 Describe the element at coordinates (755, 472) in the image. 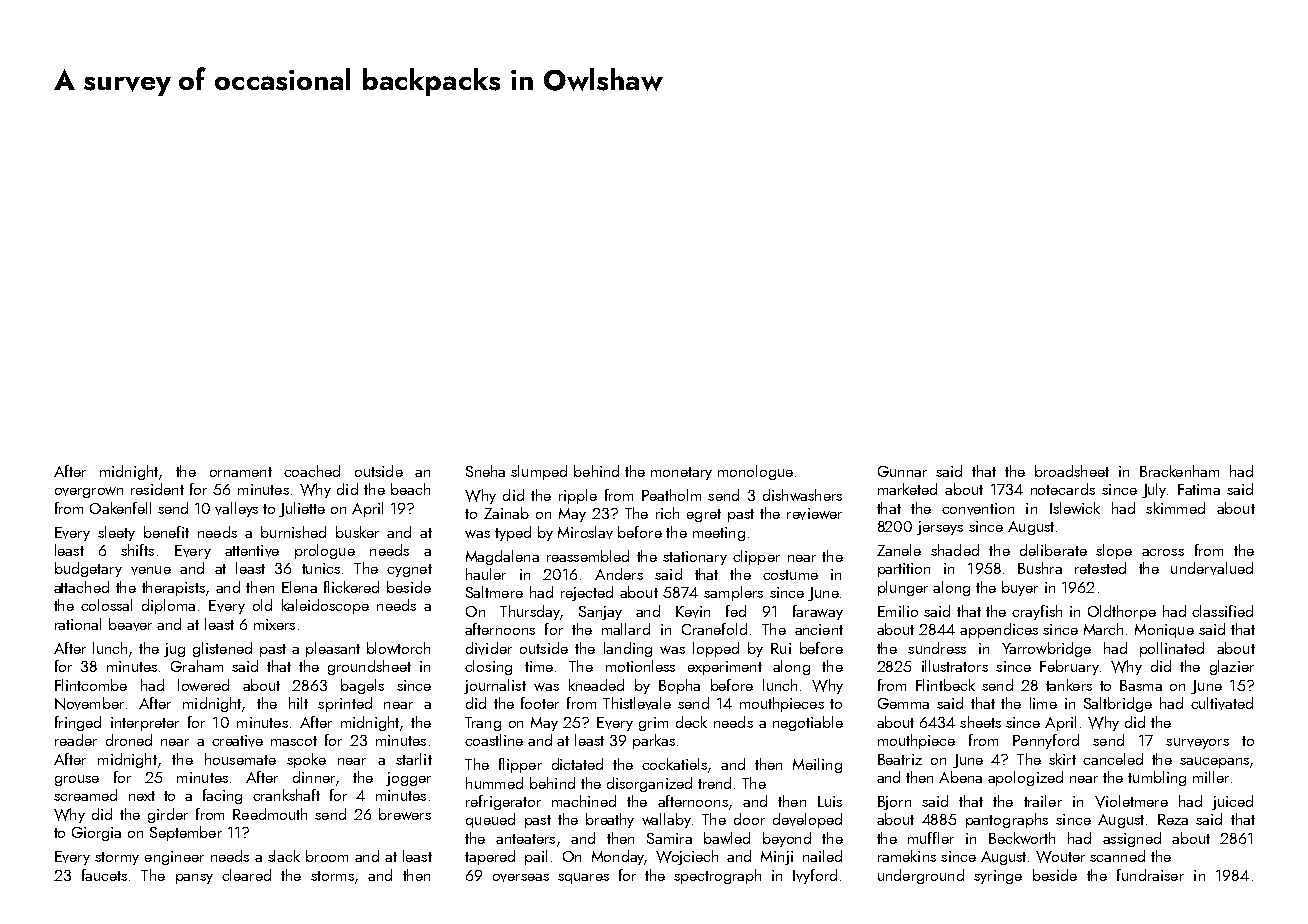

I see `monologue` at that location.
